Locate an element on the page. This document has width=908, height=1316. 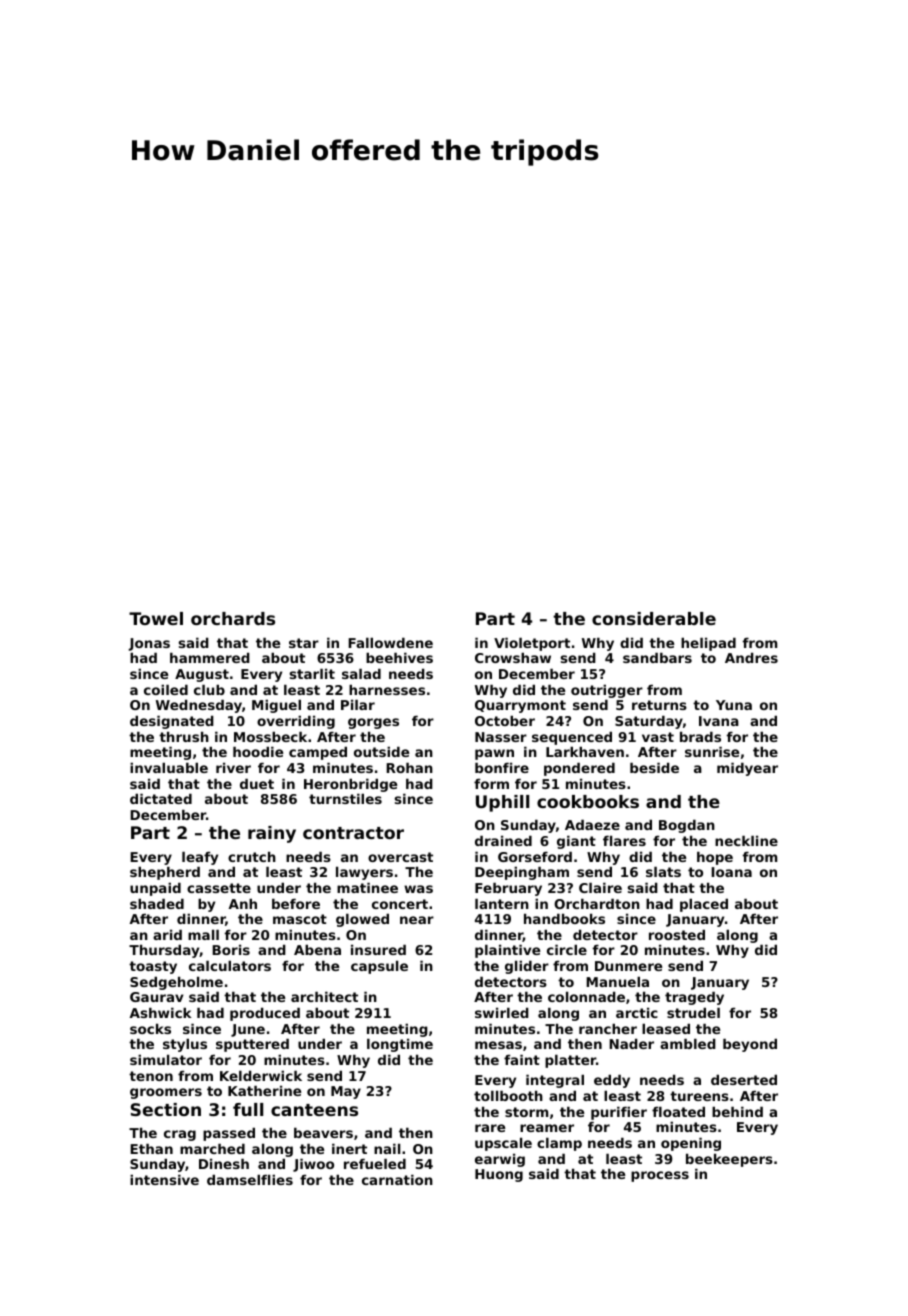
hoodie is located at coordinates (258, 751).
